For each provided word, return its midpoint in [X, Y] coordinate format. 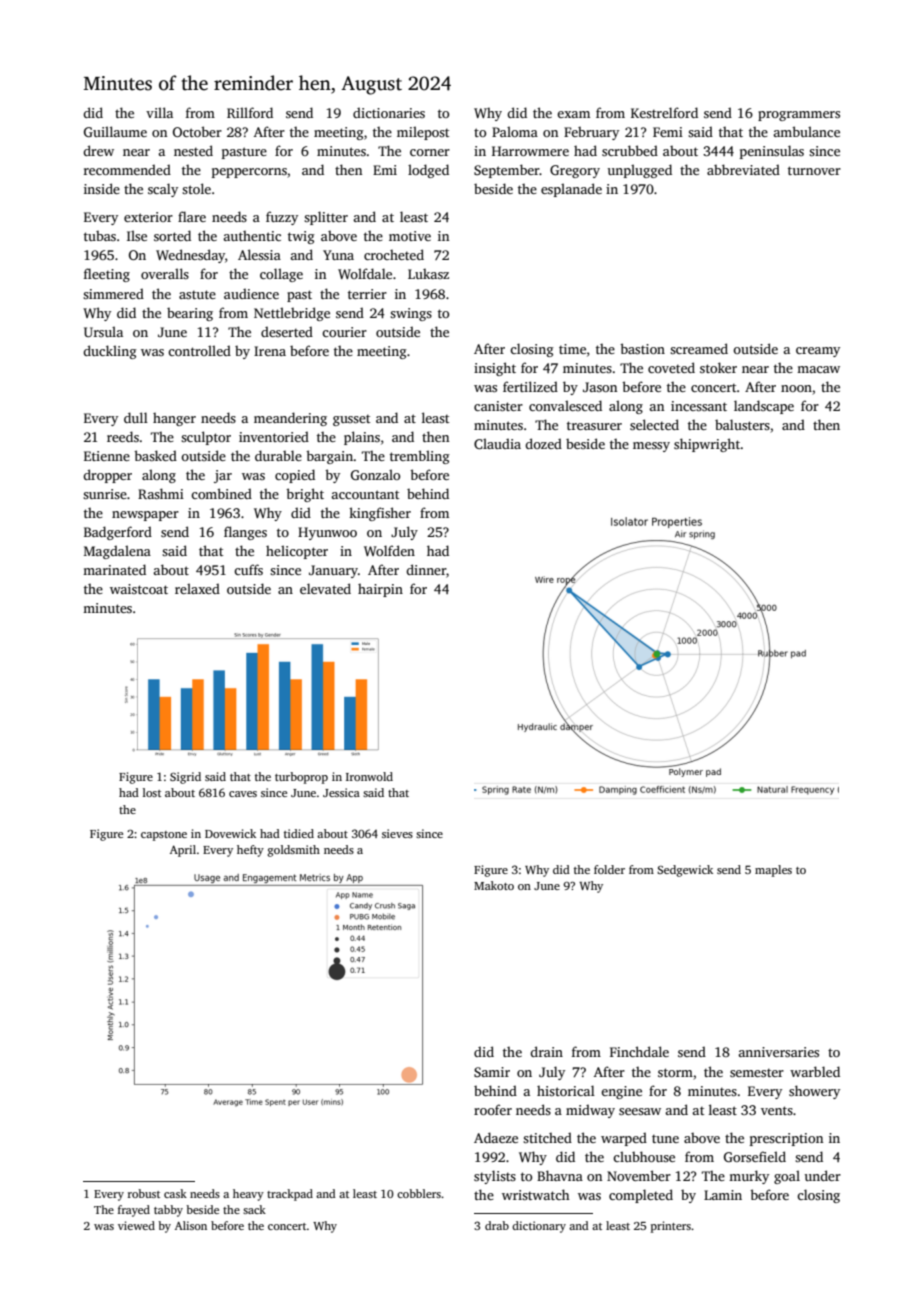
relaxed [197, 588]
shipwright [707, 445]
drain [546, 1051]
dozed [543, 443]
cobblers [419, 1193]
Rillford [250, 112]
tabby [168, 1211]
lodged [428, 171]
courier [344, 332]
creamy [818, 352]
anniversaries [778, 1052]
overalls [165, 273]
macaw [818, 369]
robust [144, 1193]
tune [665, 1138]
